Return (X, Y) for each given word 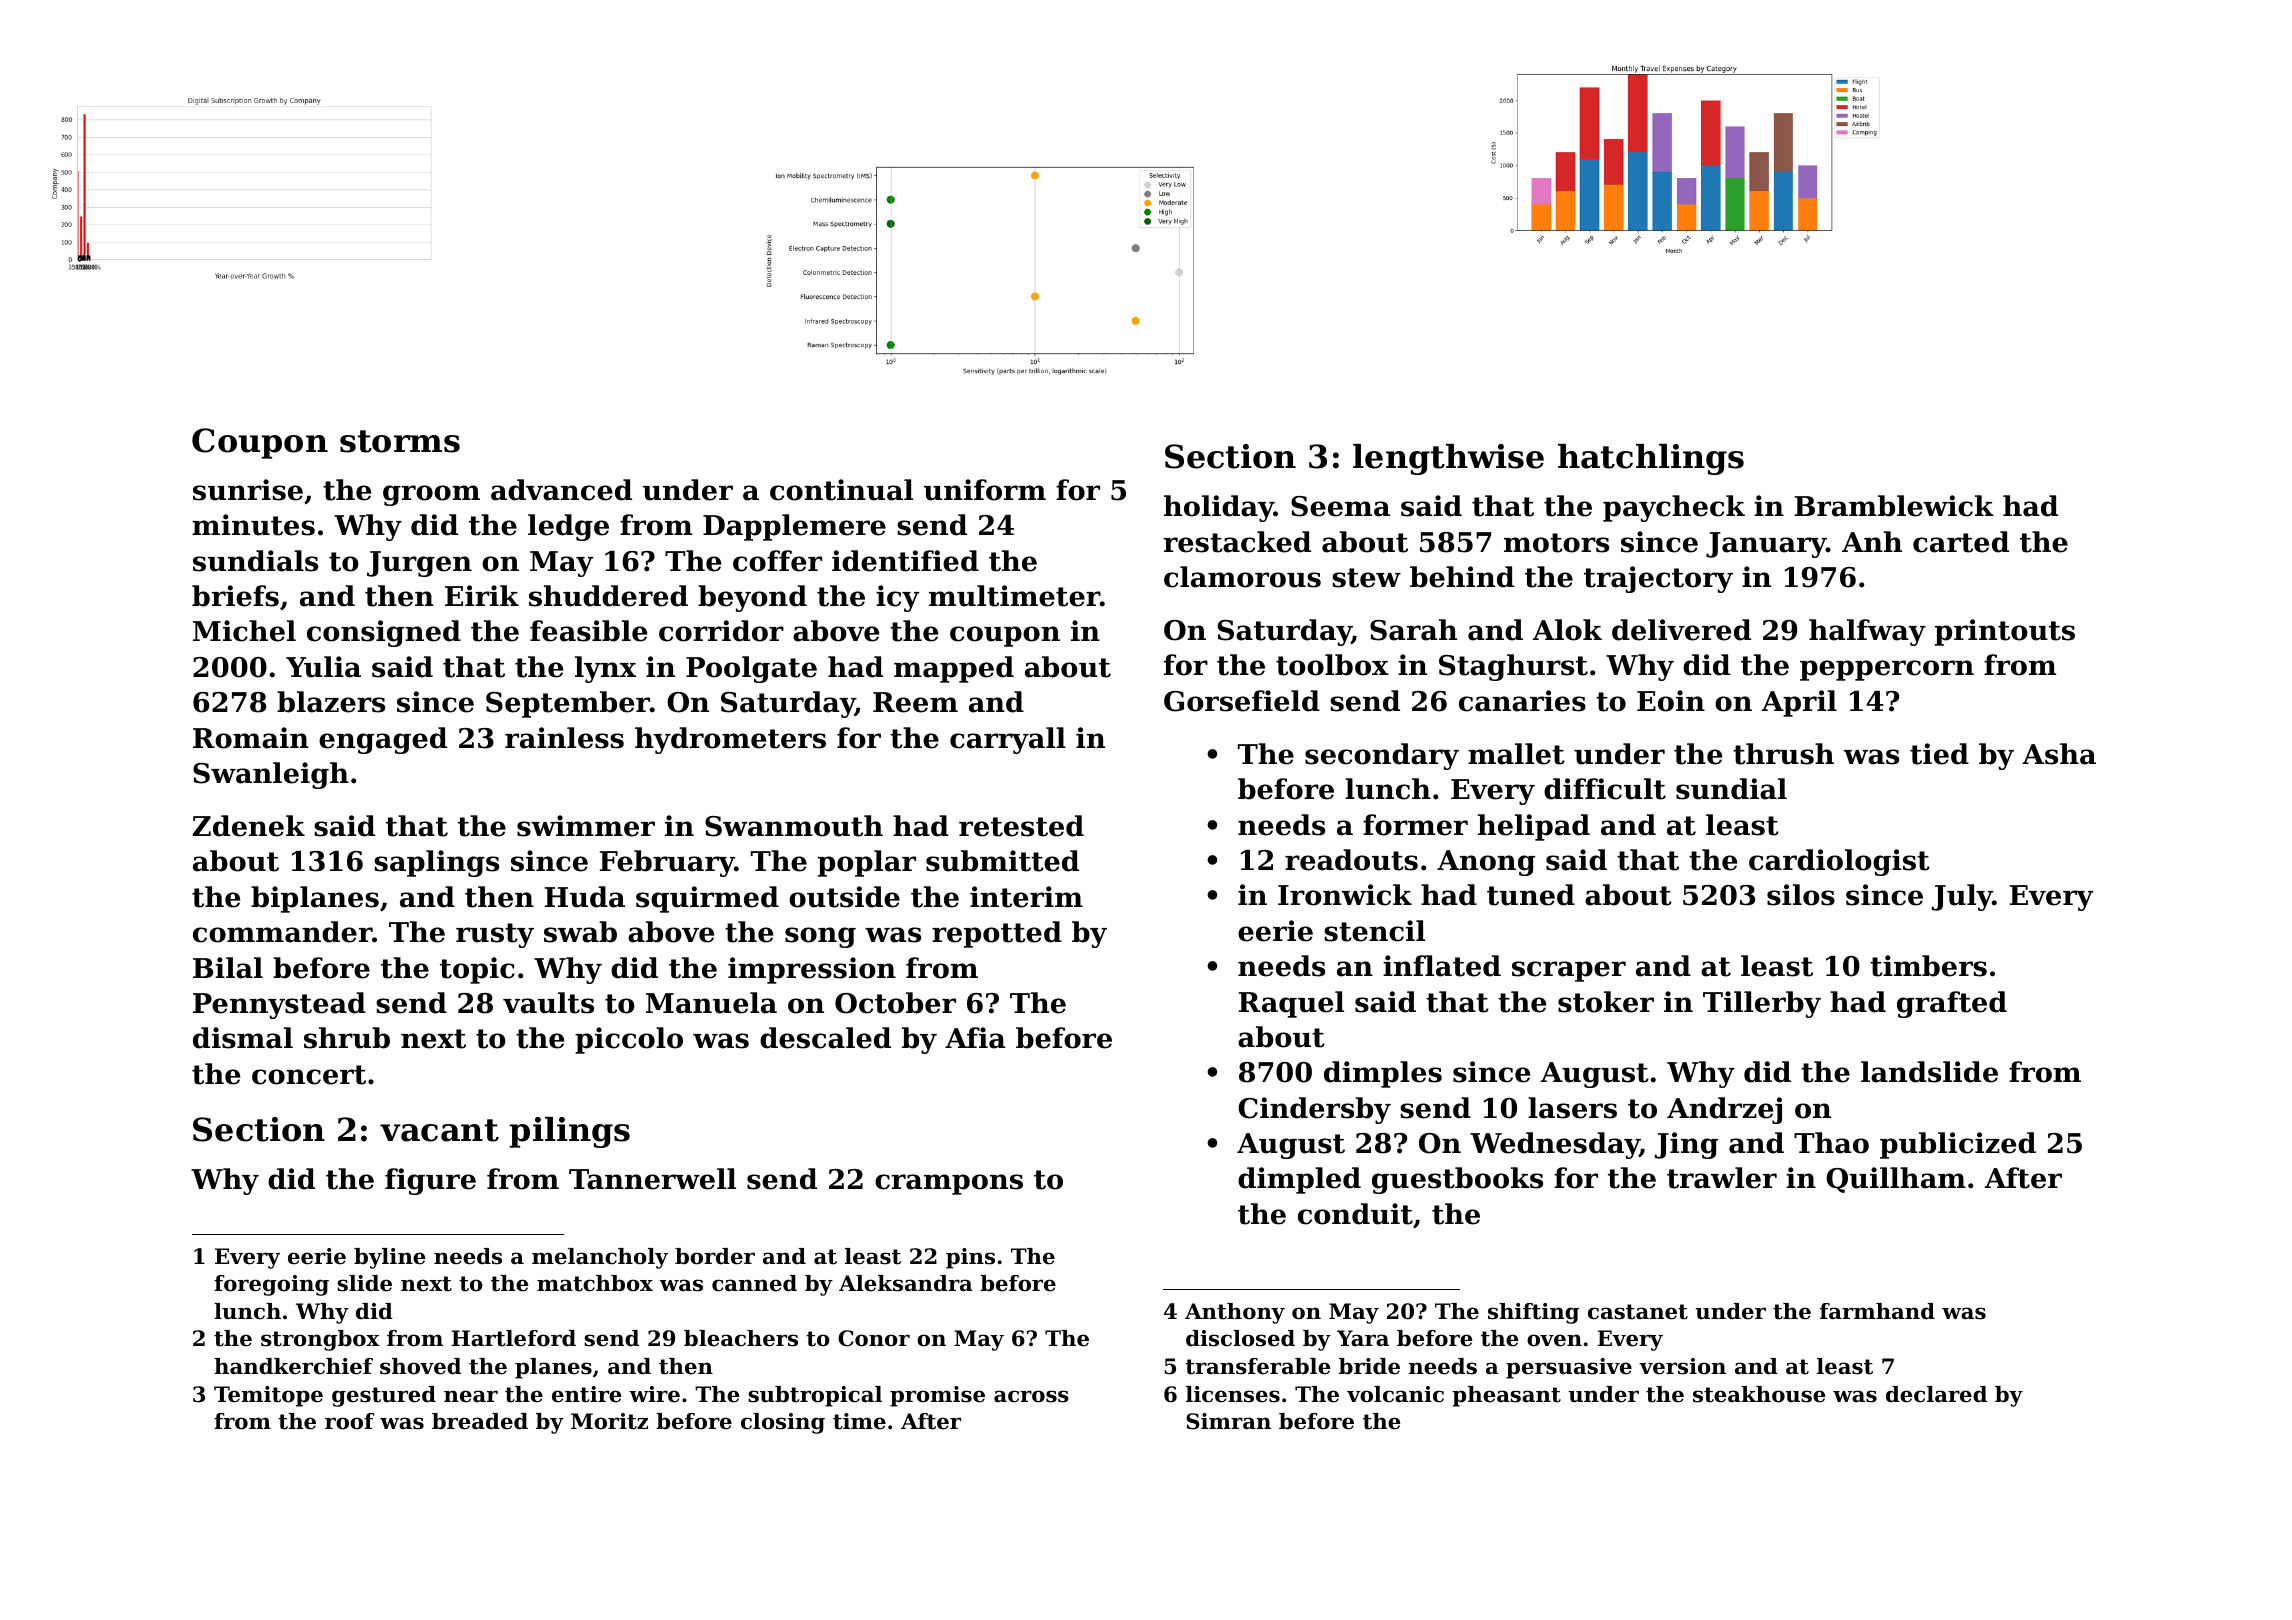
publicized (1958, 1145)
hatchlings (1651, 459)
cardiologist (1839, 862)
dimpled (1299, 1180)
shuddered (608, 596)
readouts (1351, 860)
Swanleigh (271, 775)
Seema (1340, 506)
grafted (1952, 1004)
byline (389, 1258)
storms (400, 441)
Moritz (609, 1421)
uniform (985, 490)
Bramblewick (1894, 506)
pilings (569, 1132)
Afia (975, 1038)
